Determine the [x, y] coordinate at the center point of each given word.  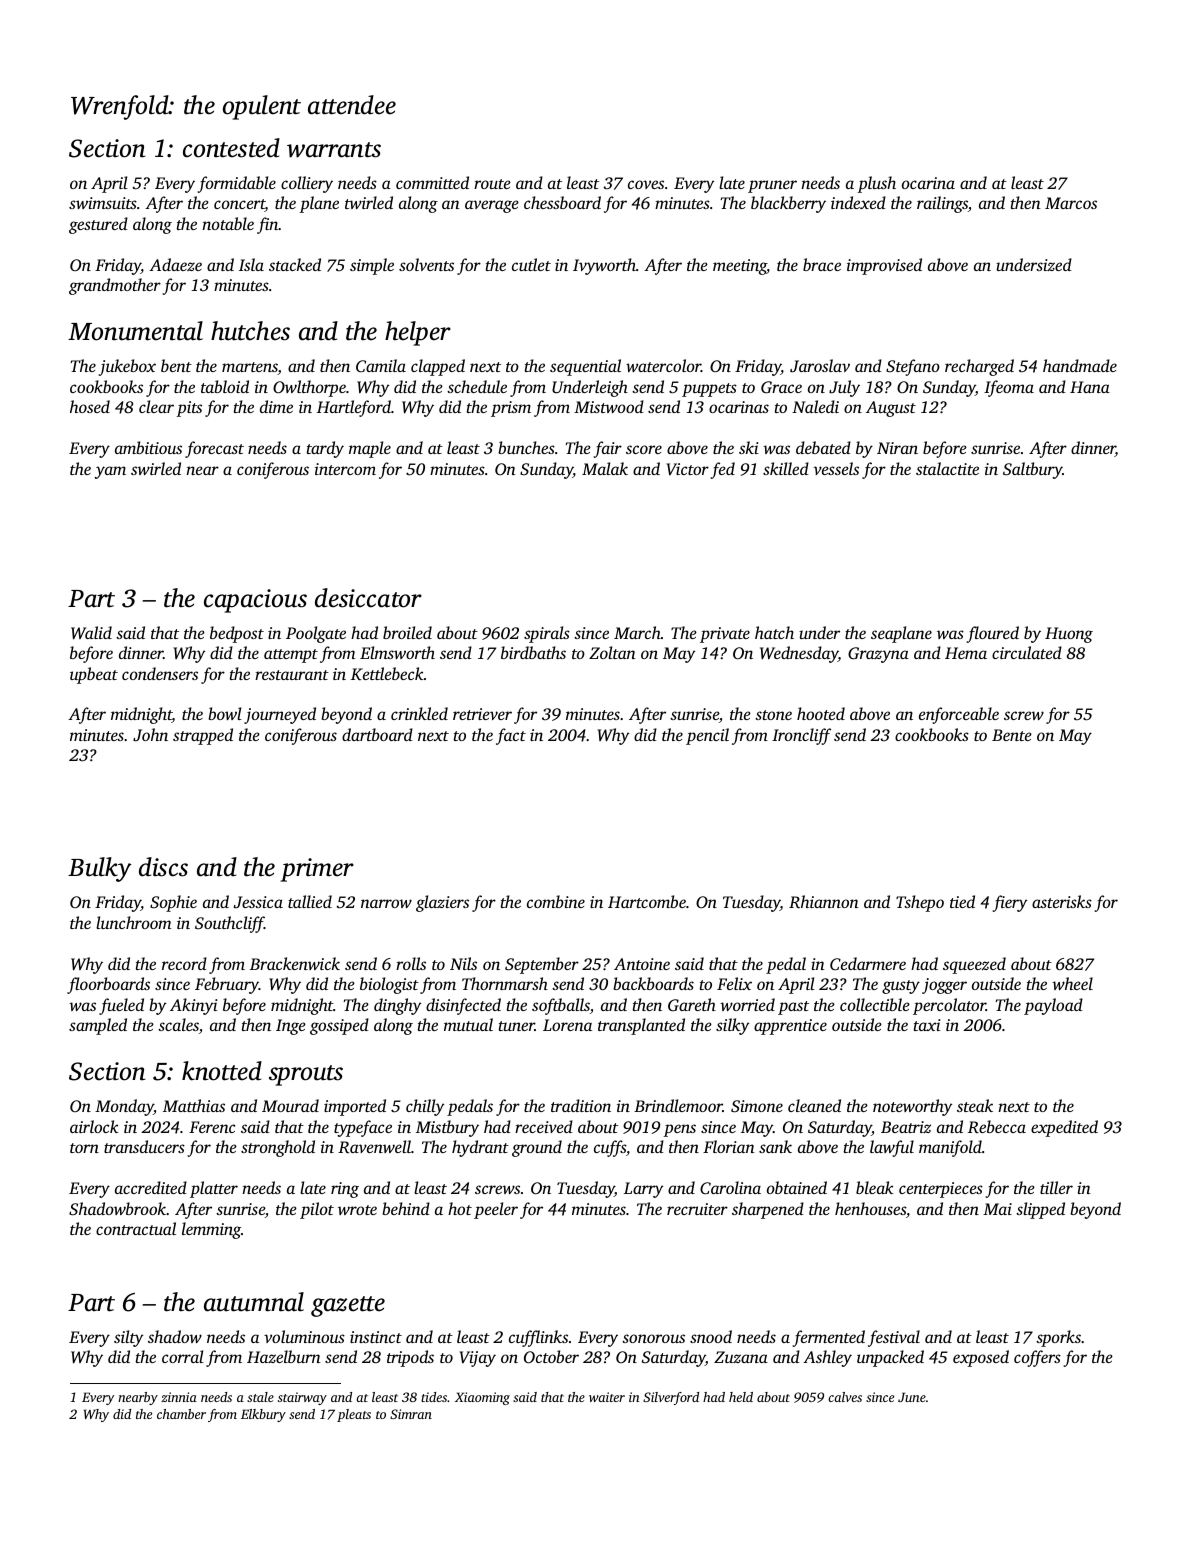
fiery [1010, 903]
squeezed [974, 965]
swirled [156, 468]
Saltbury [1033, 470]
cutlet [531, 264]
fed [723, 470]
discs [163, 867]
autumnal [254, 1302]
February [227, 985]
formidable [237, 184]
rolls [411, 963]
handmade [1080, 365]
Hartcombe [647, 901]
